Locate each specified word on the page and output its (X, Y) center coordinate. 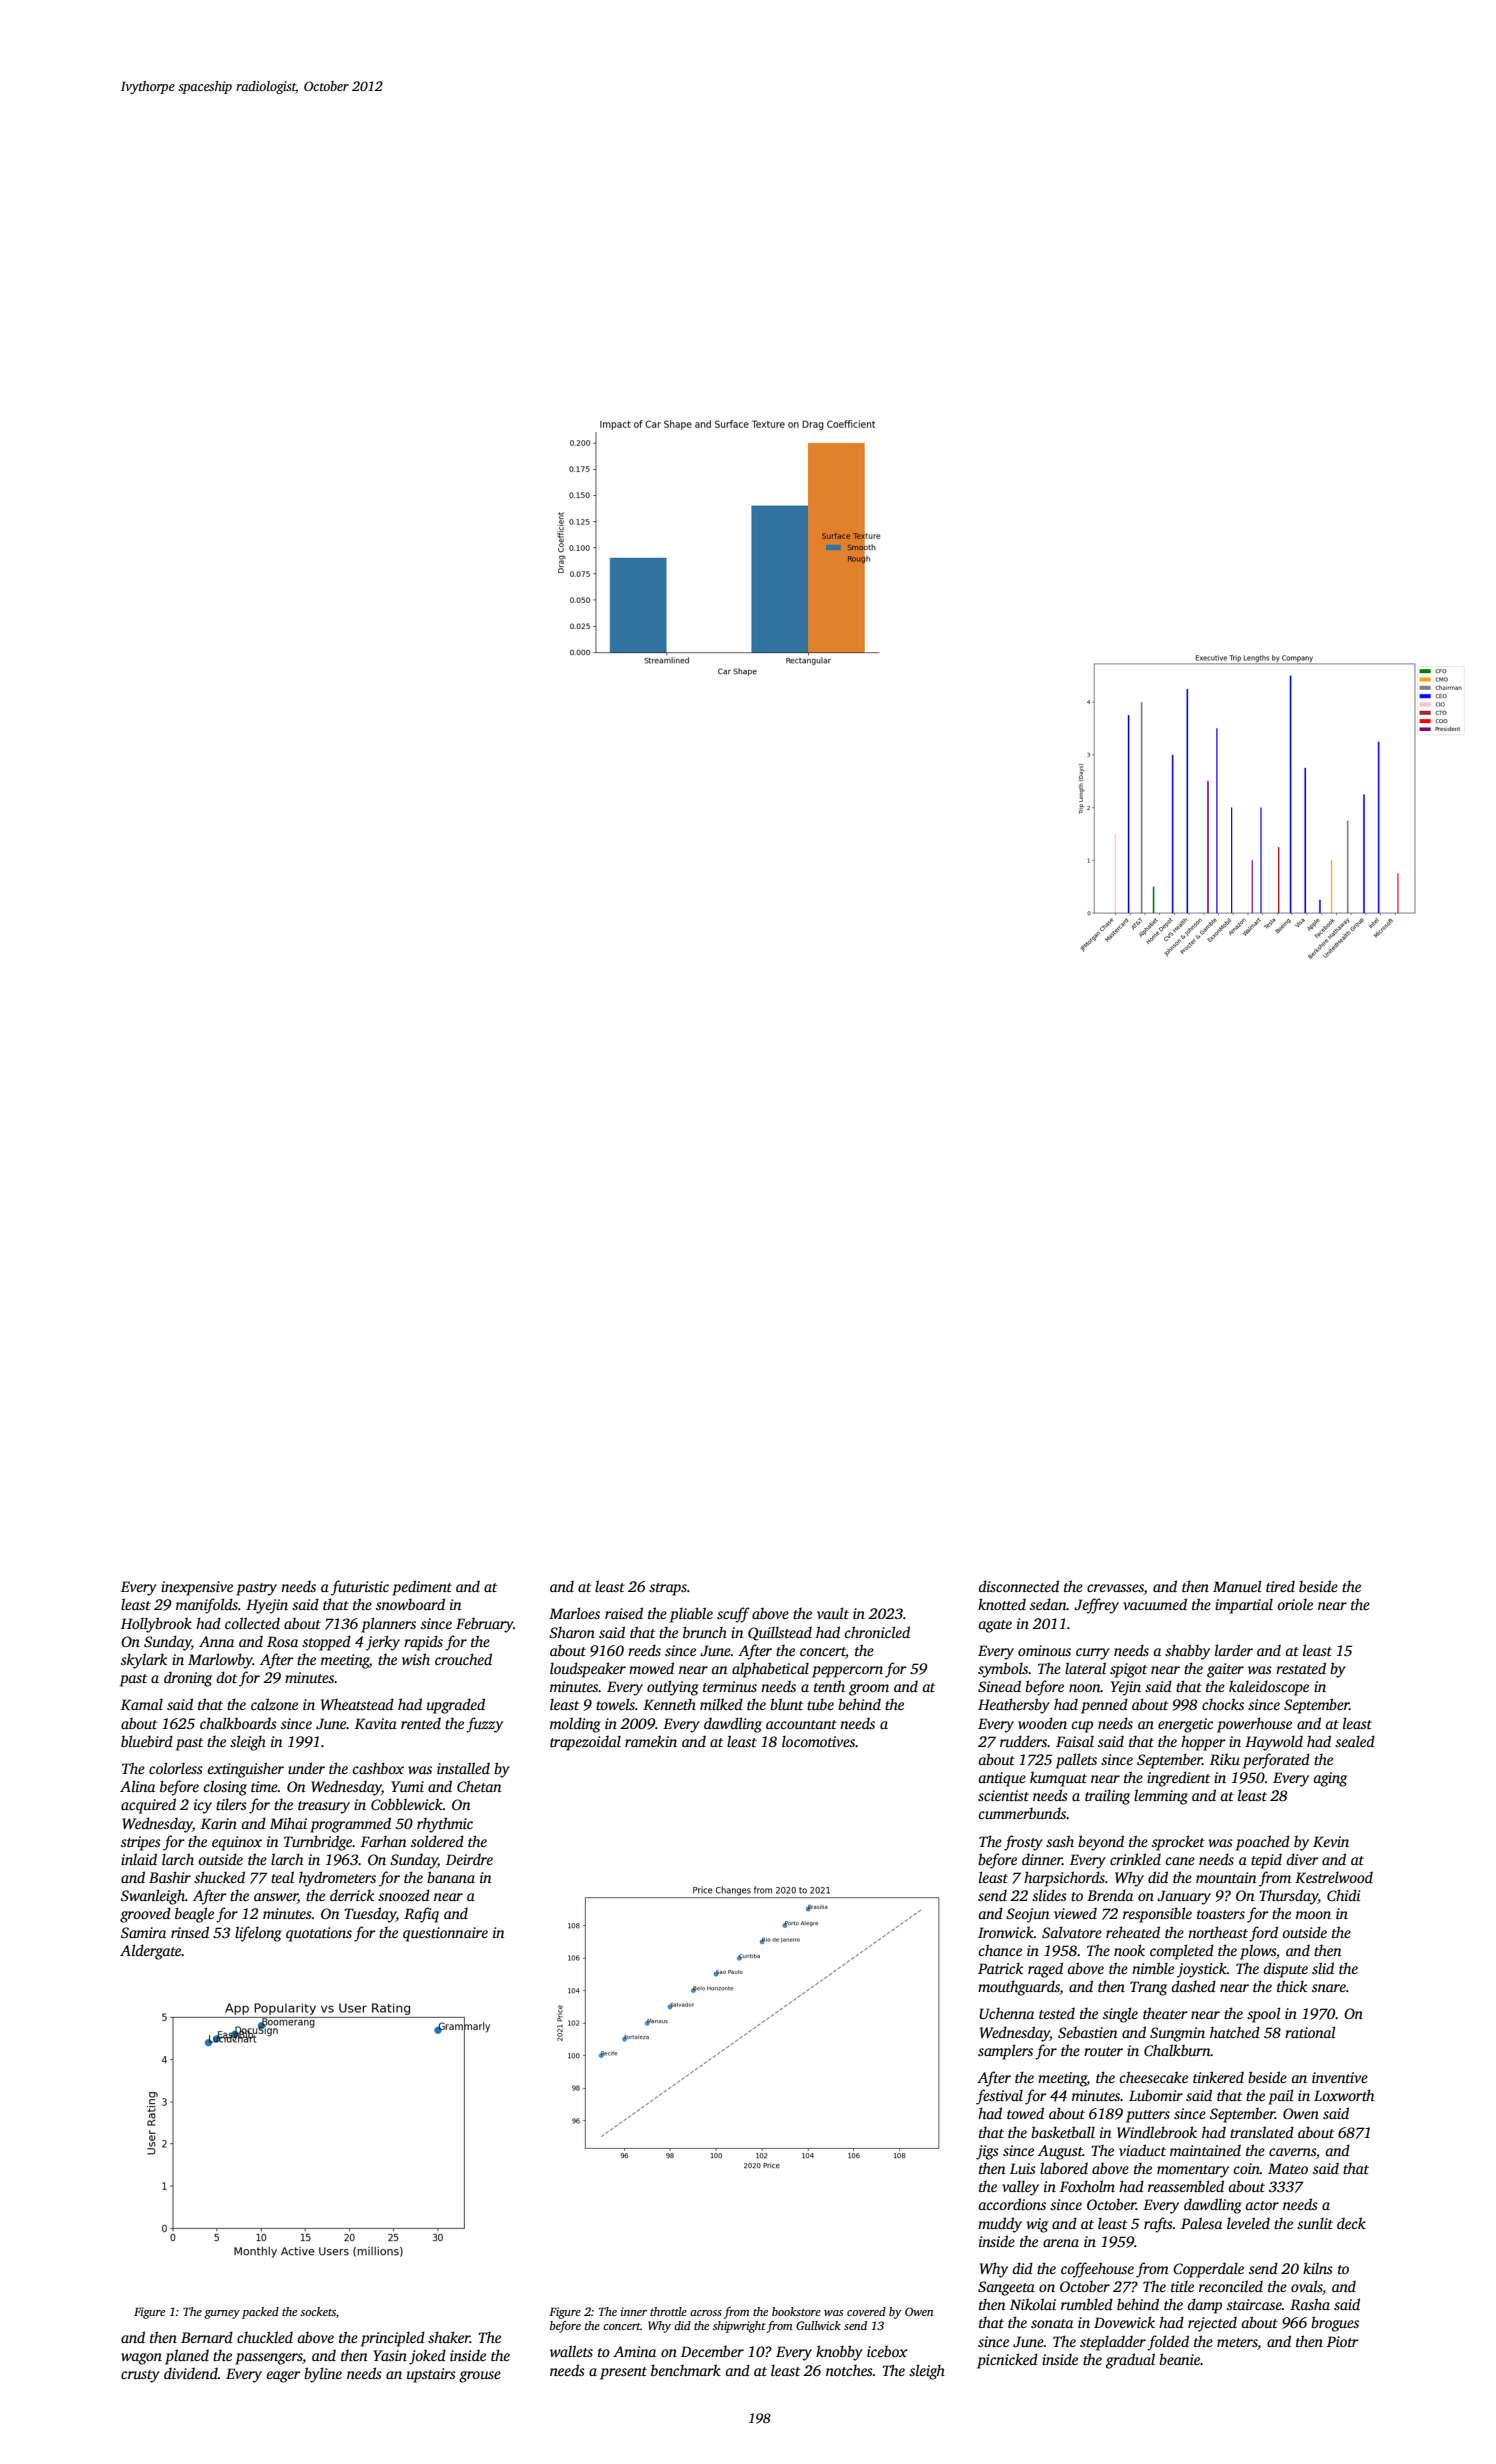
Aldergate (151, 1952)
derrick (352, 1895)
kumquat (1058, 1779)
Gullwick (818, 2325)
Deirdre (469, 1859)
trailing (1107, 1797)
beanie (1179, 2359)
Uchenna (1006, 2013)
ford (1263, 1934)
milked (721, 1704)
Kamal (142, 1704)
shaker (449, 2337)
